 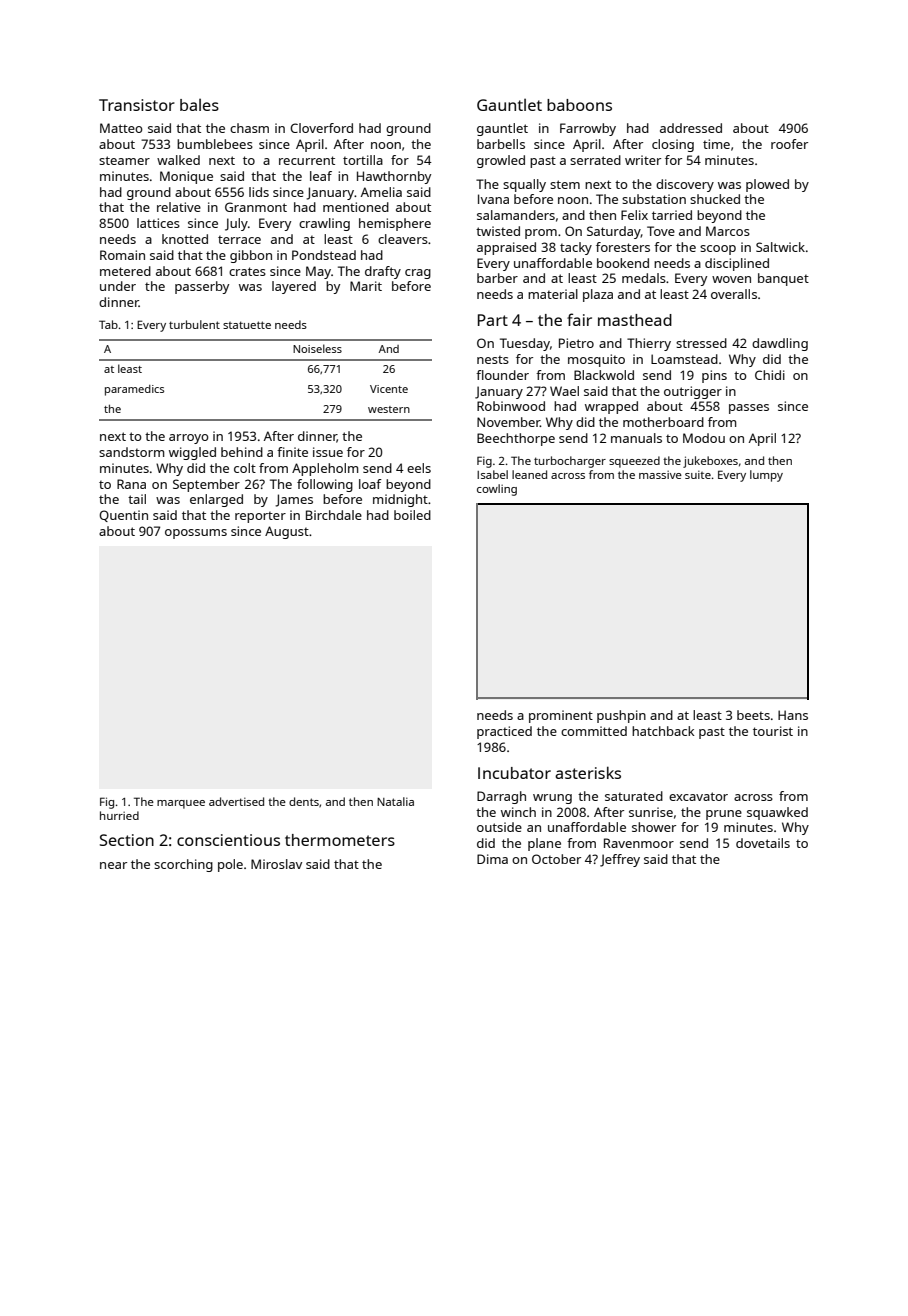 What do you see at coordinates (247, 325) in the image?
I see `statuette` at bounding box center [247, 325].
